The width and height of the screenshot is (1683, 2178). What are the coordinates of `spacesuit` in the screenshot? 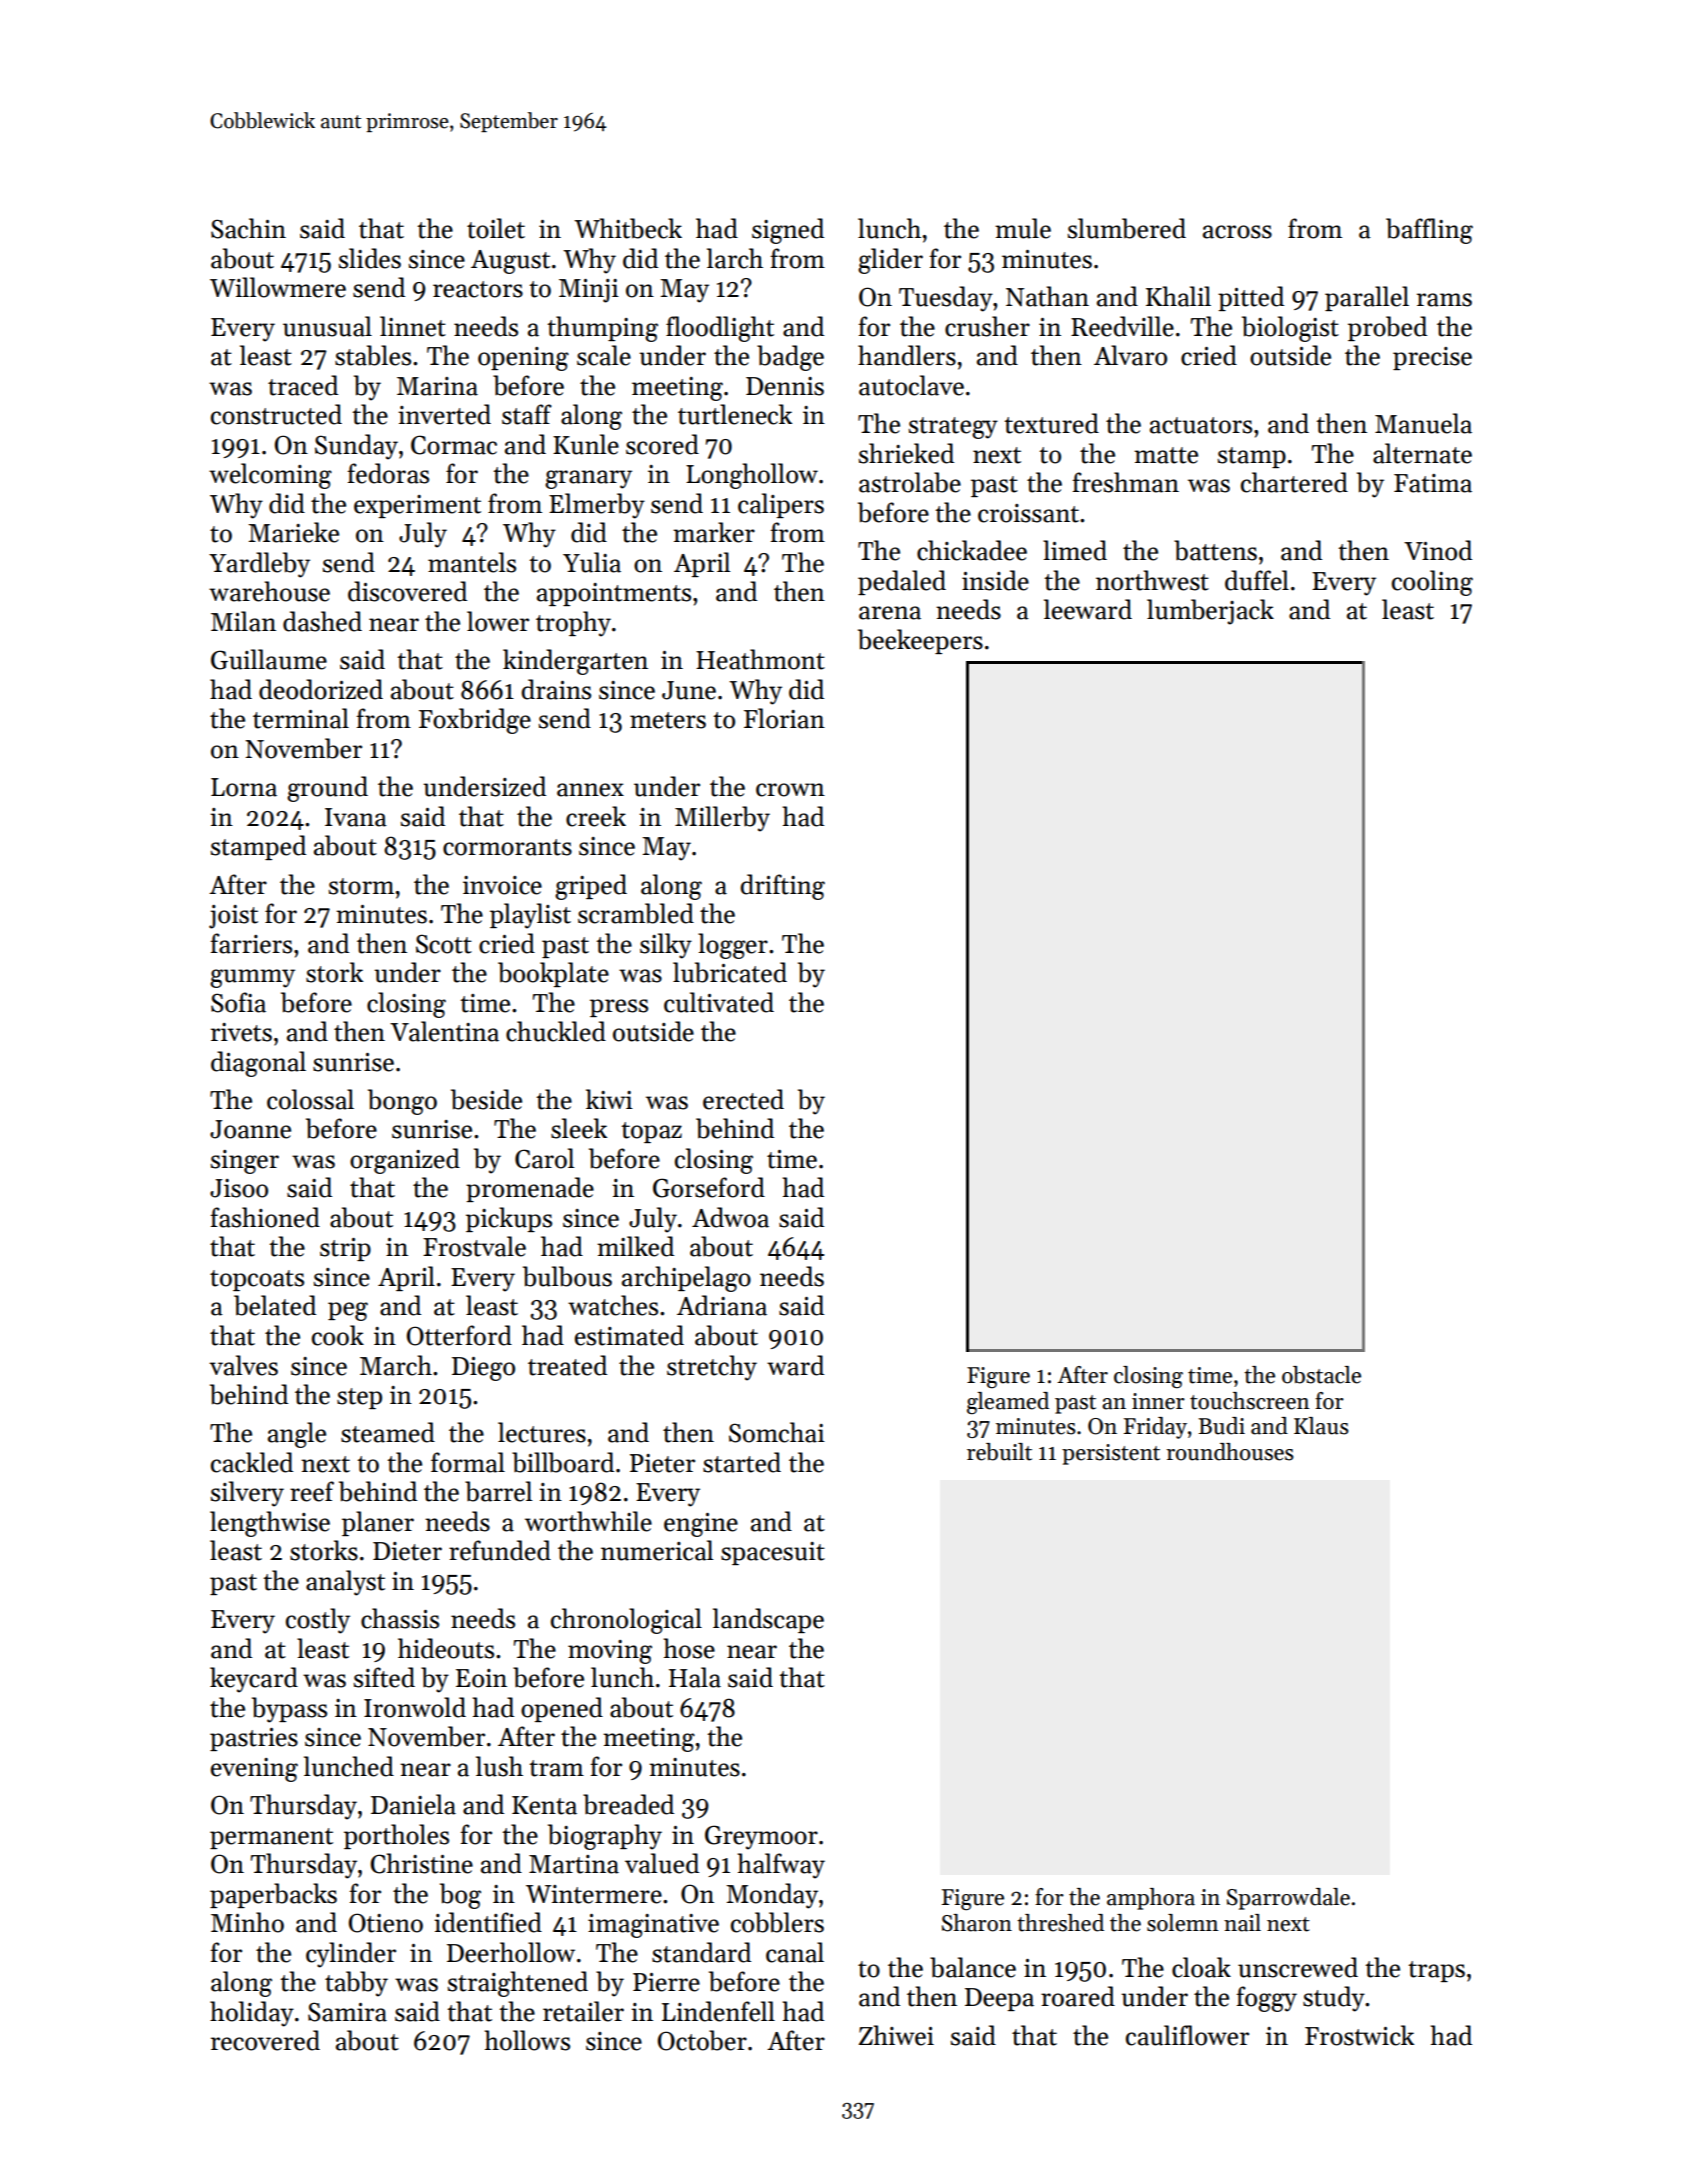 It's located at (773, 1553).
